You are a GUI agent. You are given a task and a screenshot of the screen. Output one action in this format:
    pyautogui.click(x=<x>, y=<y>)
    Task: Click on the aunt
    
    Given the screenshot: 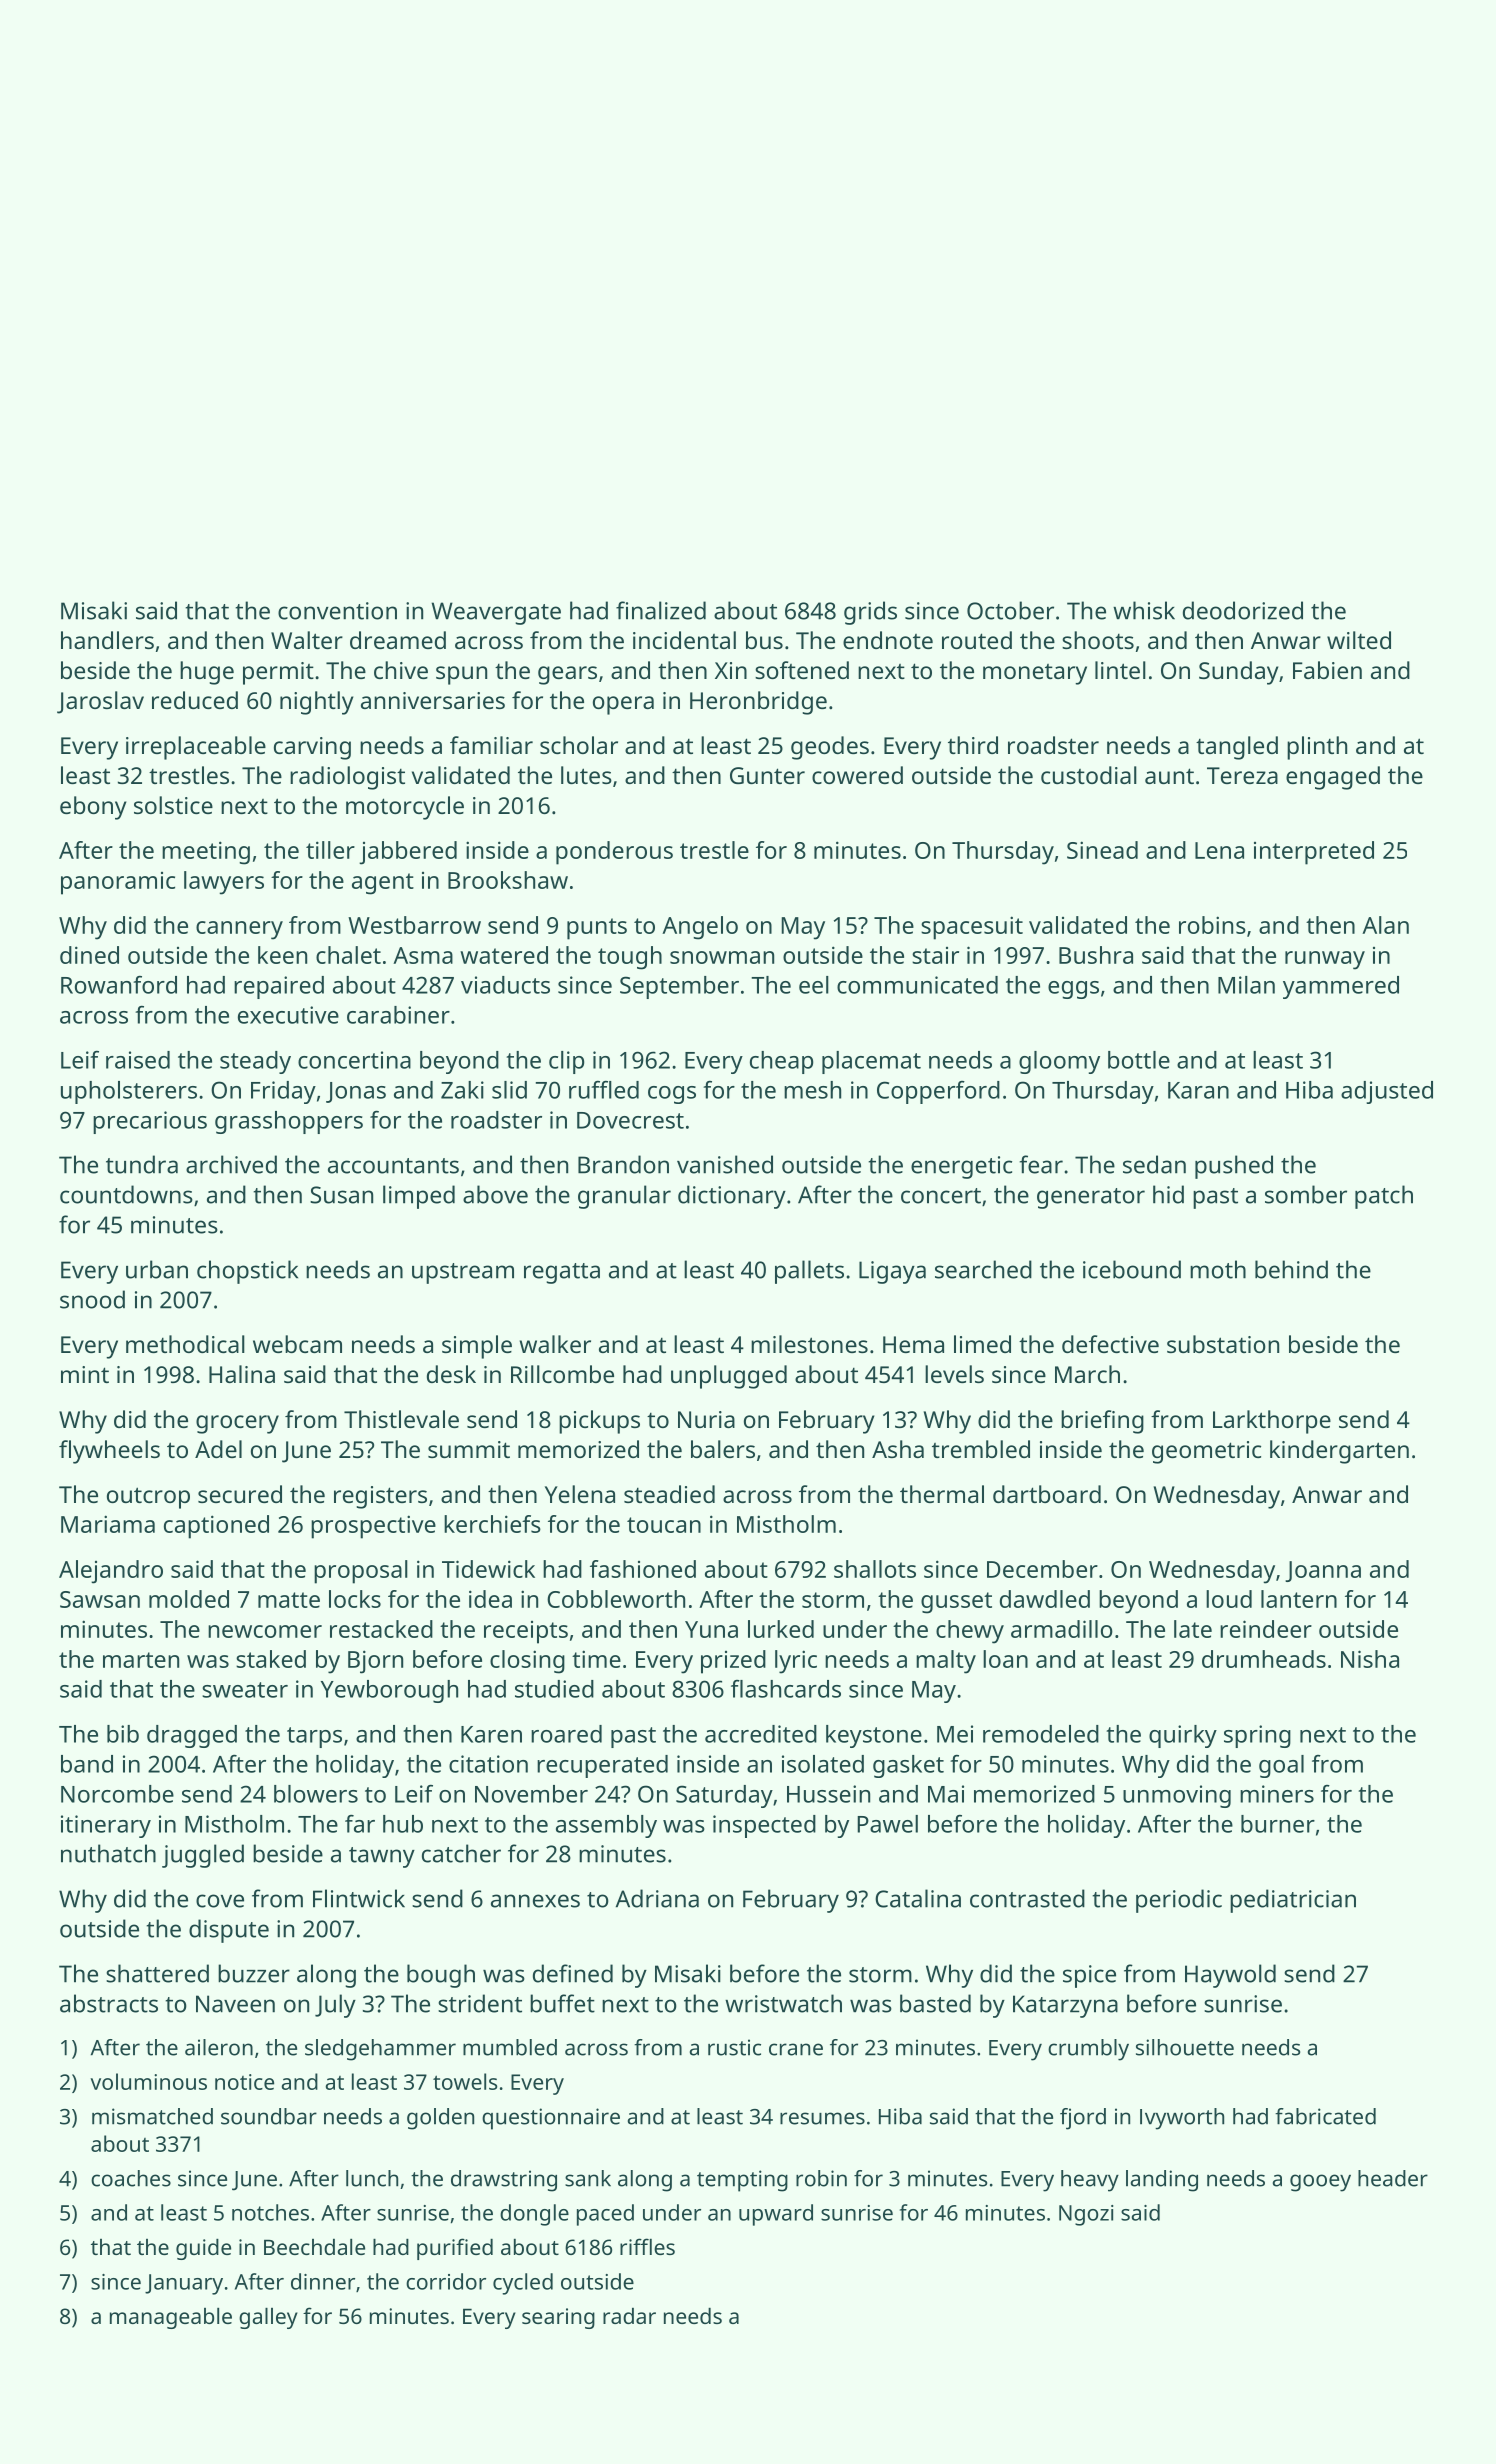 What is the action you would take?
    pyautogui.click(x=1169, y=776)
